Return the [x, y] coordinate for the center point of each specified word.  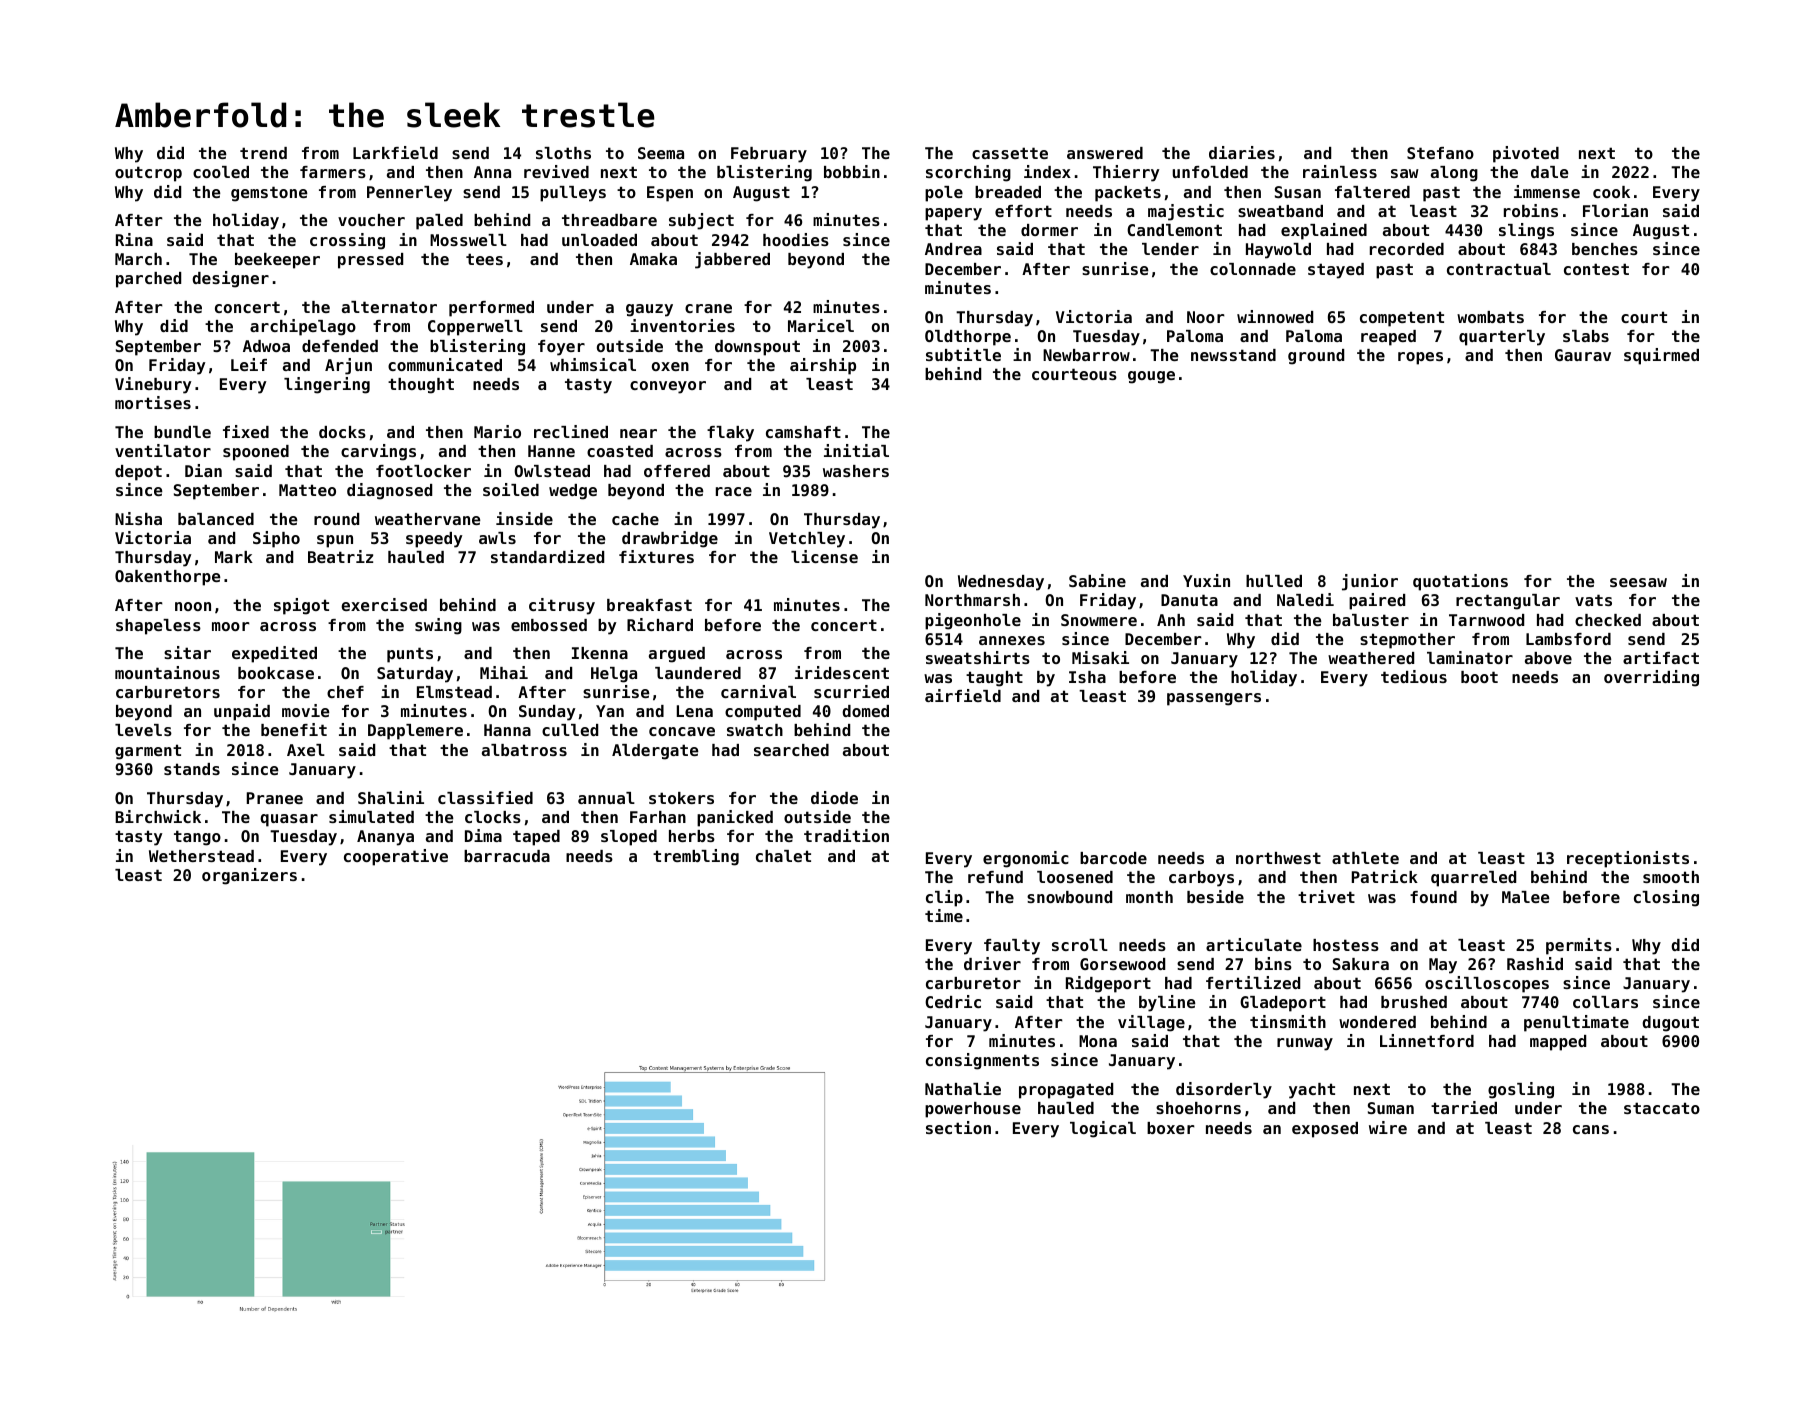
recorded [1407, 249]
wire [1388, 1127]
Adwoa [266, 346]
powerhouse [973, 1110]
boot [1479, 677]
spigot [301, 606]
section [958, 1127]
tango [197, 838]
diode [834, 797]
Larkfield [395, 152]
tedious [1414, 676]
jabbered [732, 260]
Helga [614, 675]
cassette [1010, 153]
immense [1547, 191]
